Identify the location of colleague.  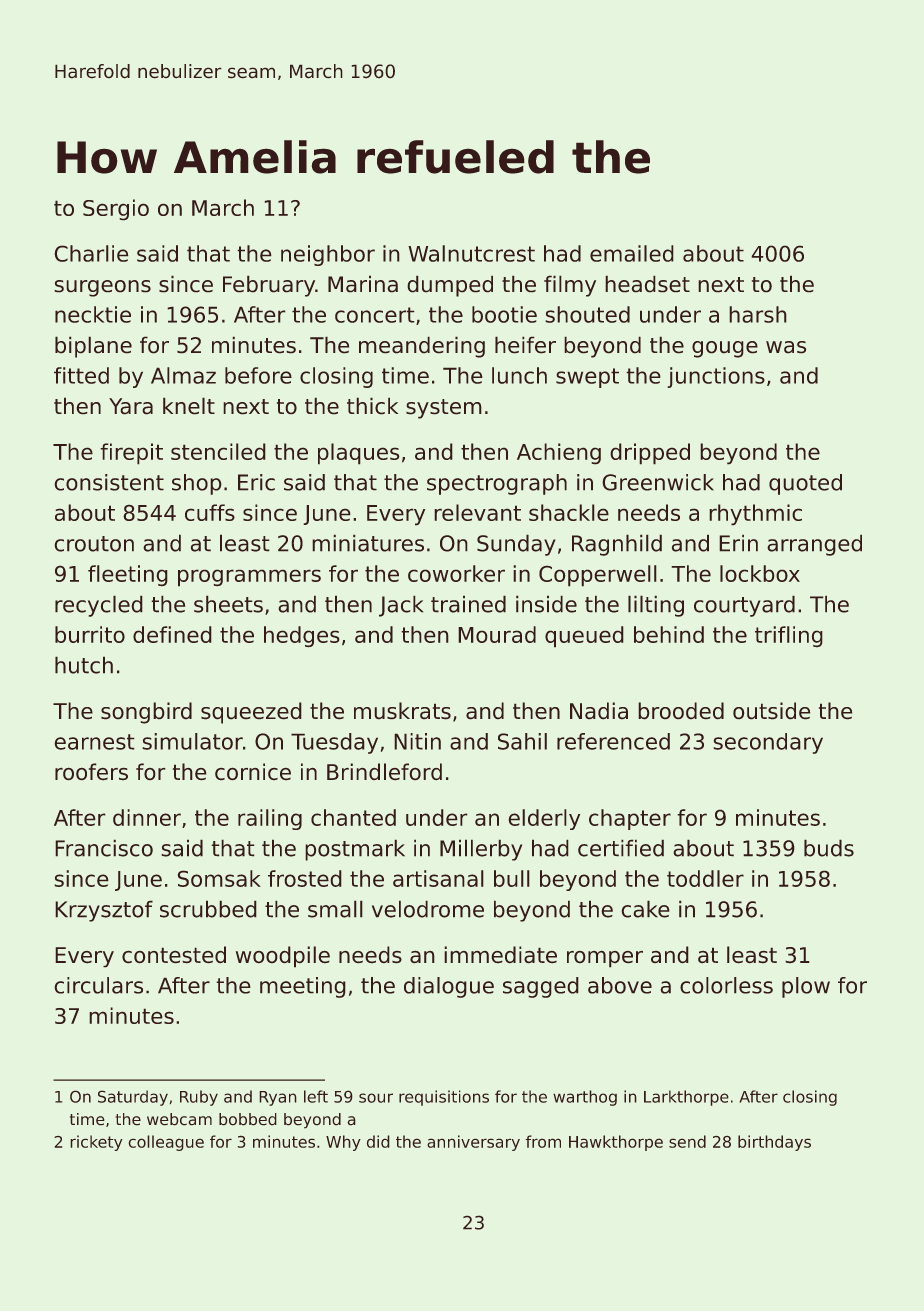
(166, 1143).
